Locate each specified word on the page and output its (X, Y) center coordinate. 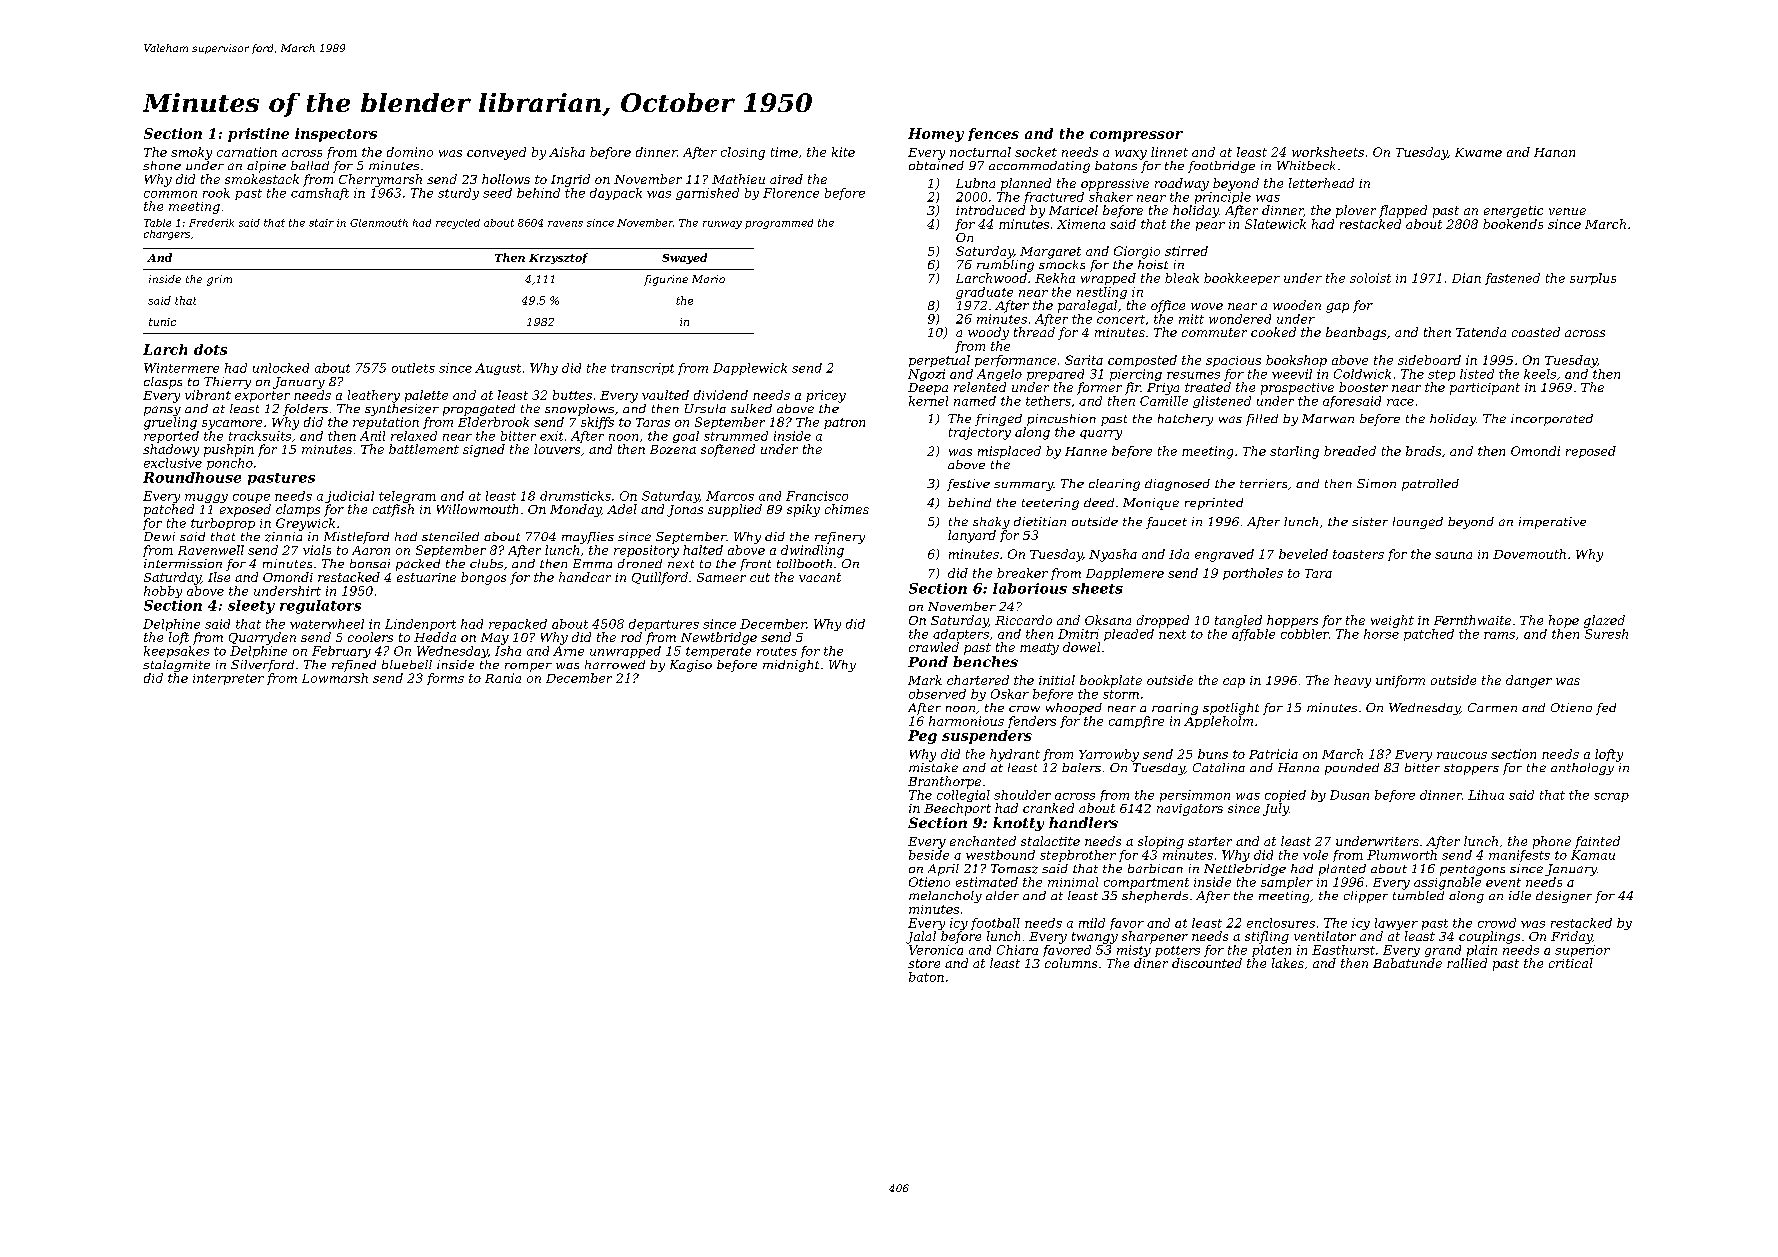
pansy (162, 411)
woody (988, 333)
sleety (251, 607)
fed (1606, 709)
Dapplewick (750, 369)
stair (321, 223)
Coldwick (1362, 374)
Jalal (921, 937)
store (924, 963)
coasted (1536, 332)
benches (985, 661)
